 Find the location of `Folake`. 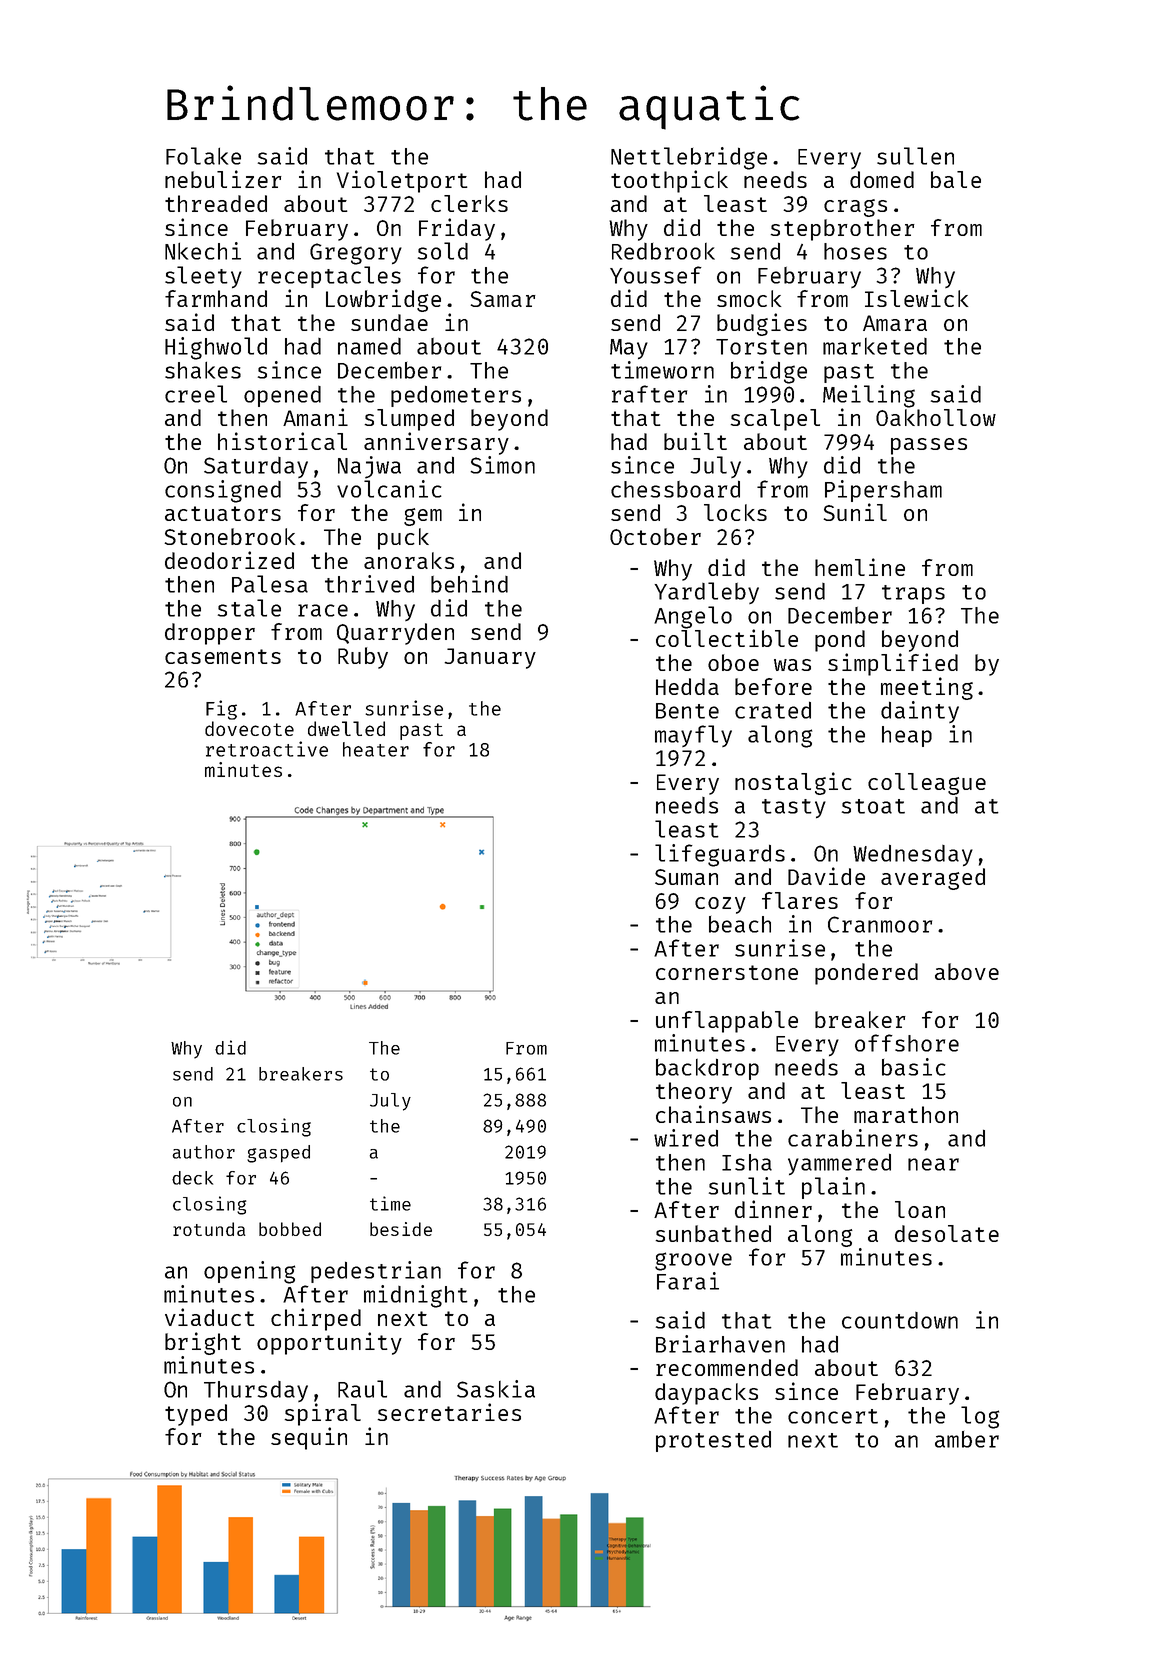

Folake is located at coordinates (203, 156).
